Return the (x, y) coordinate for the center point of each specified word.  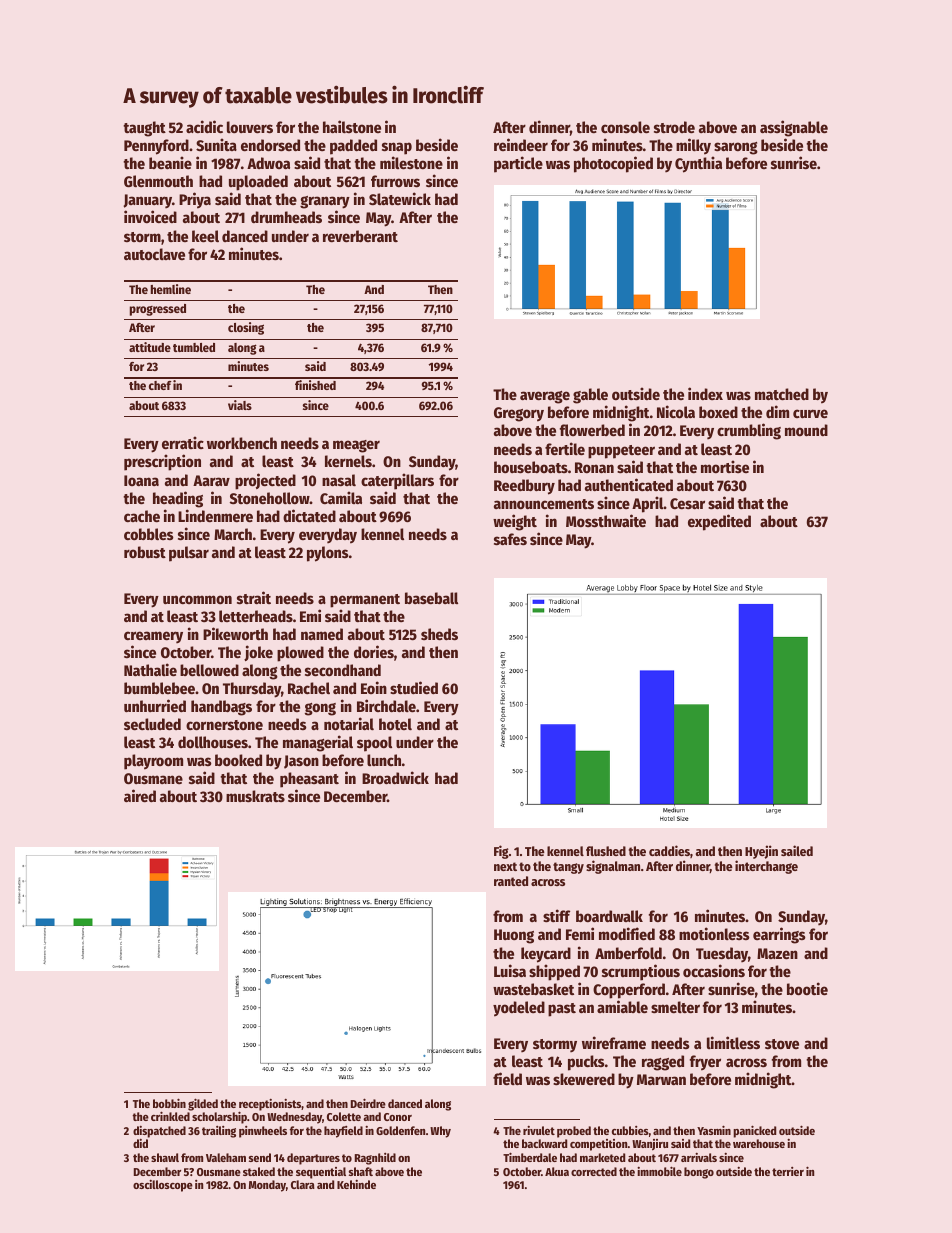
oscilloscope (163, 1186)
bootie (807, 988)
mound (806, 430)
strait (254, 597)
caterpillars (397, 481)
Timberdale (530, 1157)
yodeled (519, 1009)
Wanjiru (650, 1145)
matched (782, 394)
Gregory (519, 414)
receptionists (270, 1105)
